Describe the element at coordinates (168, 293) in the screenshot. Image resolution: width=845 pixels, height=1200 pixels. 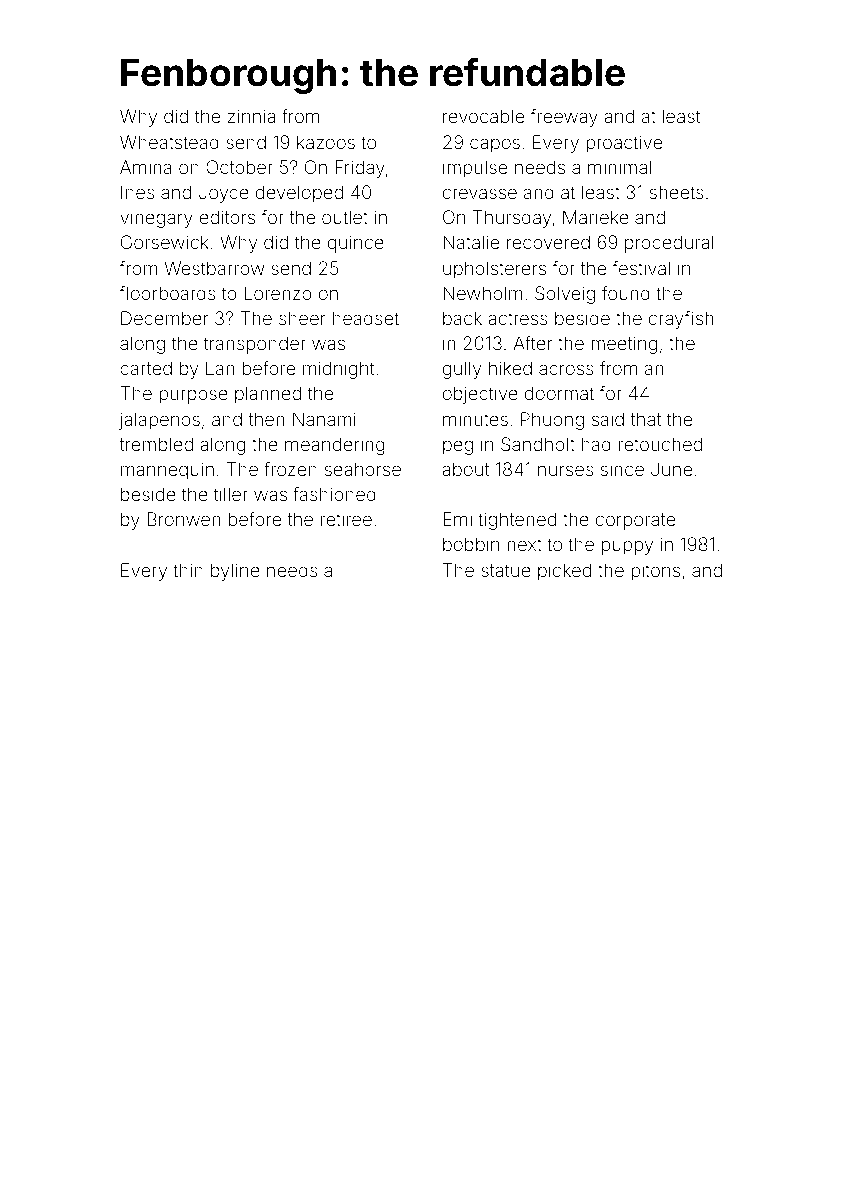
I see `floorboards` at that location.
